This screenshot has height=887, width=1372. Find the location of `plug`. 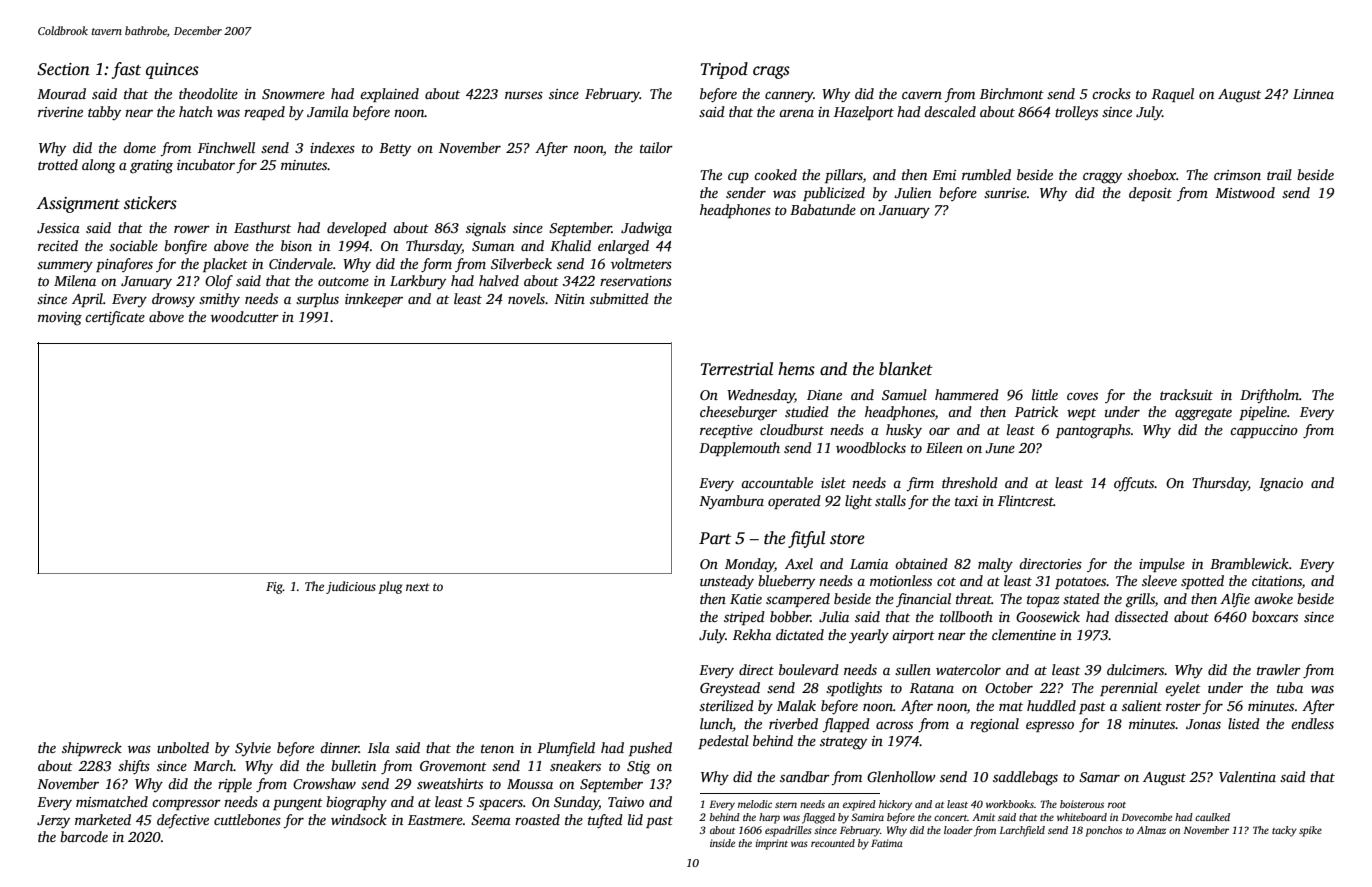

plug is located at coordinates (390, 587).
